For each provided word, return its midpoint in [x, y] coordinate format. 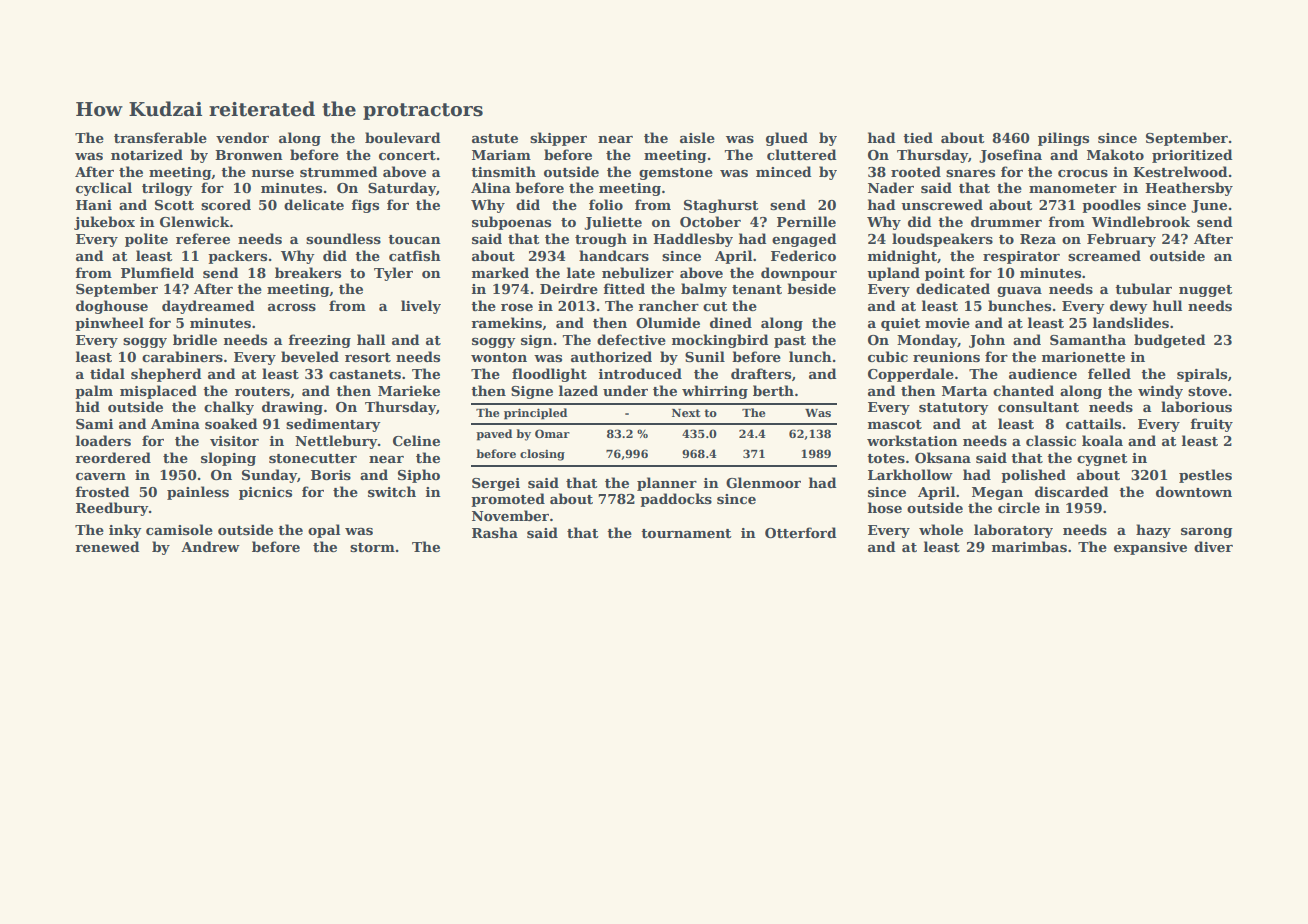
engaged [804, 240]
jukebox [104, 223]
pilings [1063, 139]
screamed [1104, 255]
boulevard [403, 137]
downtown [1194, 491]
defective [631, 339]
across [292, 307]
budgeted [1170, 341]
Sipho [419, 476]
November [510, 515]
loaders [103, 440]
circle [1019, 507]
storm [372, 547]
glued [787, 139]
